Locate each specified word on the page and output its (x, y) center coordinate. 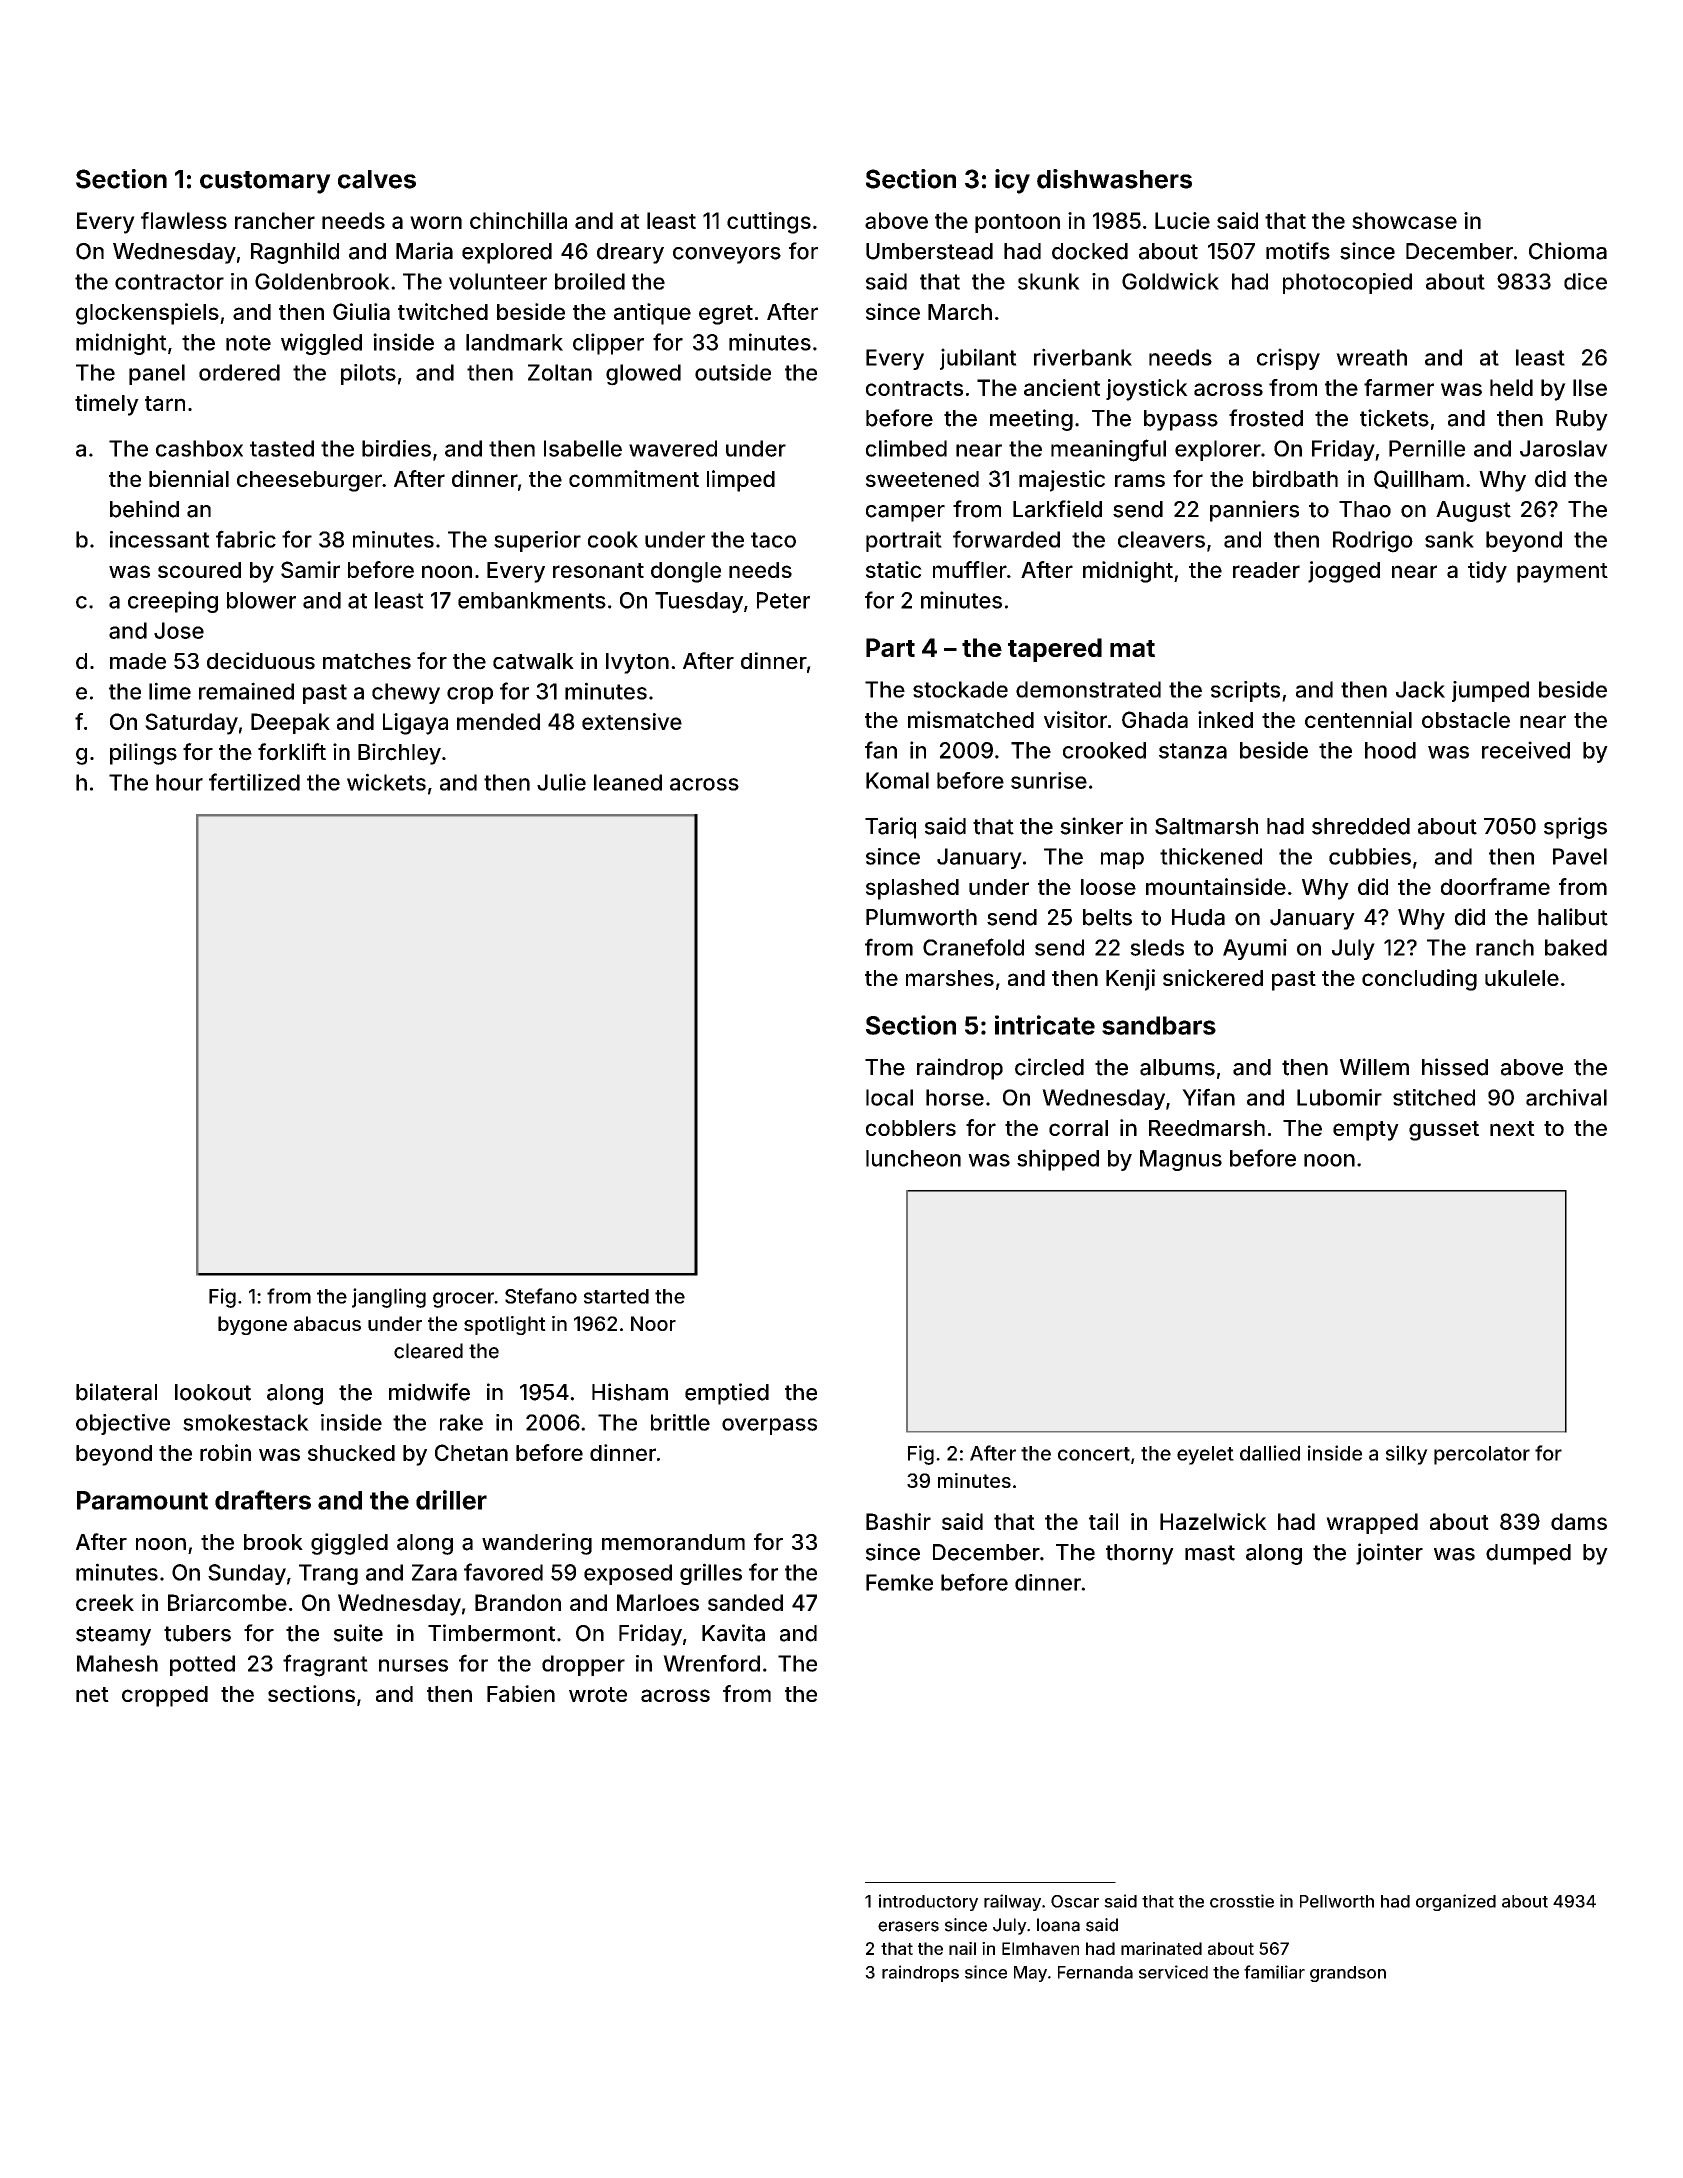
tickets (1394, 418)
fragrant (325, 1665)
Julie (561, 782)
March (960, 312)
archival (1566, 1097)
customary (265, 182)
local (889, 1097)
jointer (1389, 1554)
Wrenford (711, 1663)
